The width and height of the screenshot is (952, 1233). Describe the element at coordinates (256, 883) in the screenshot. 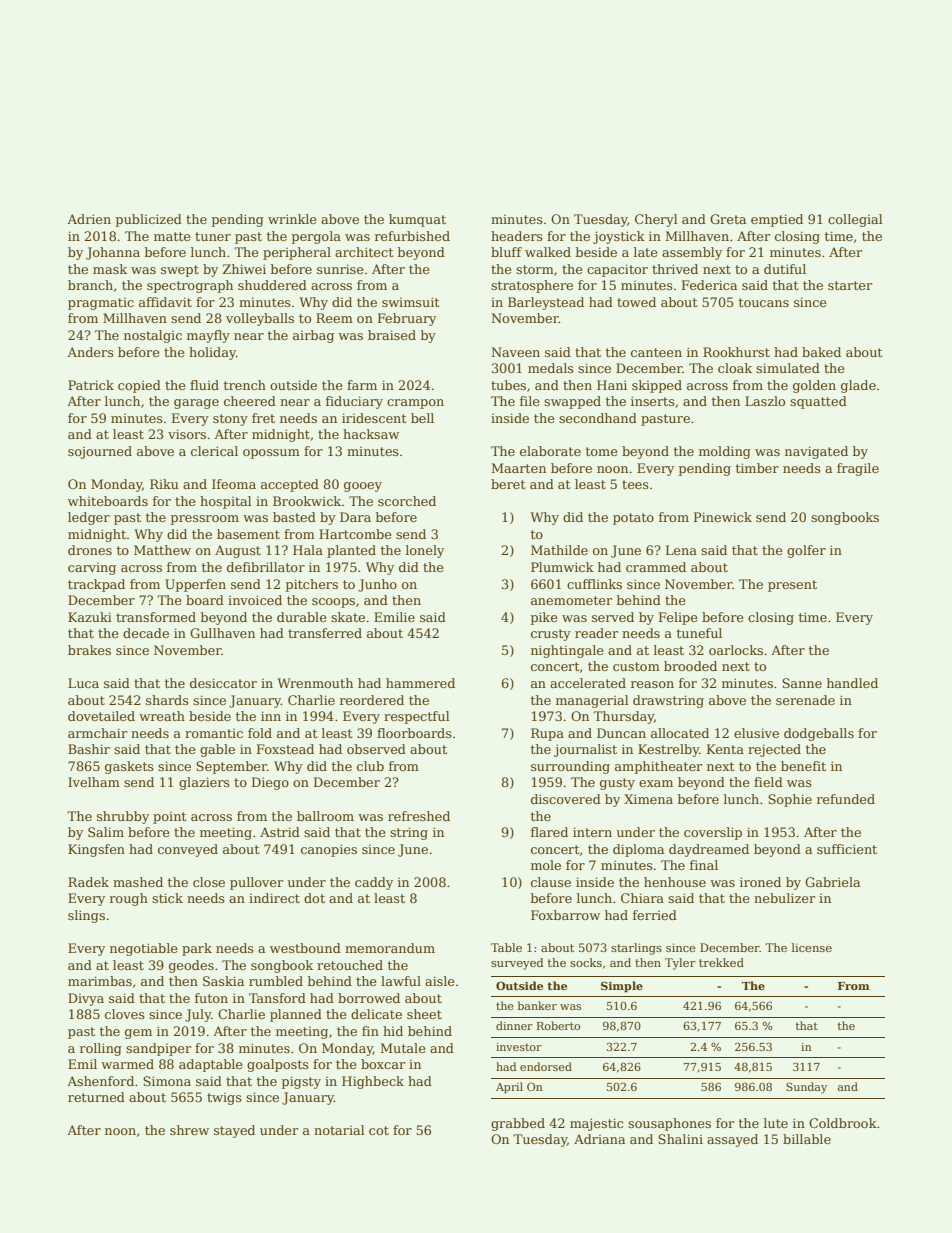

I see `pullover` at that location.
